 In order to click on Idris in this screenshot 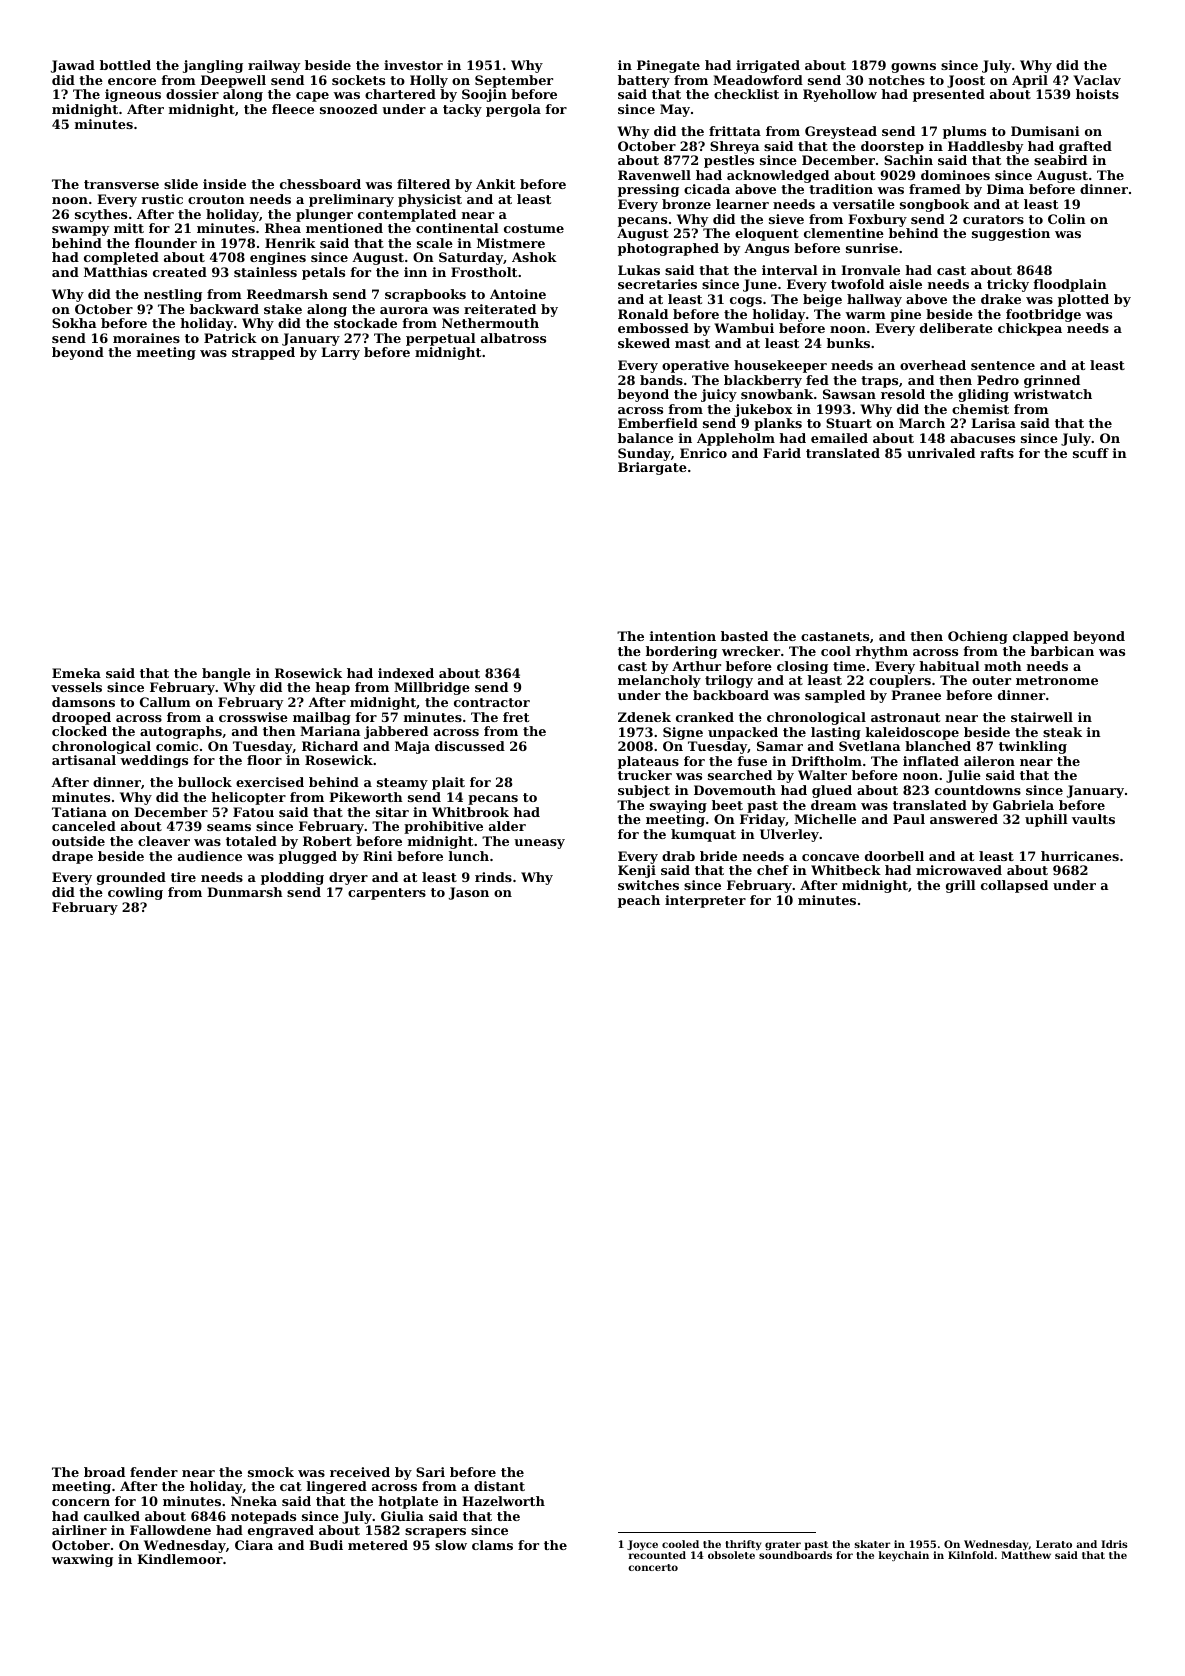, I will do `click(1114, 1544)`.
